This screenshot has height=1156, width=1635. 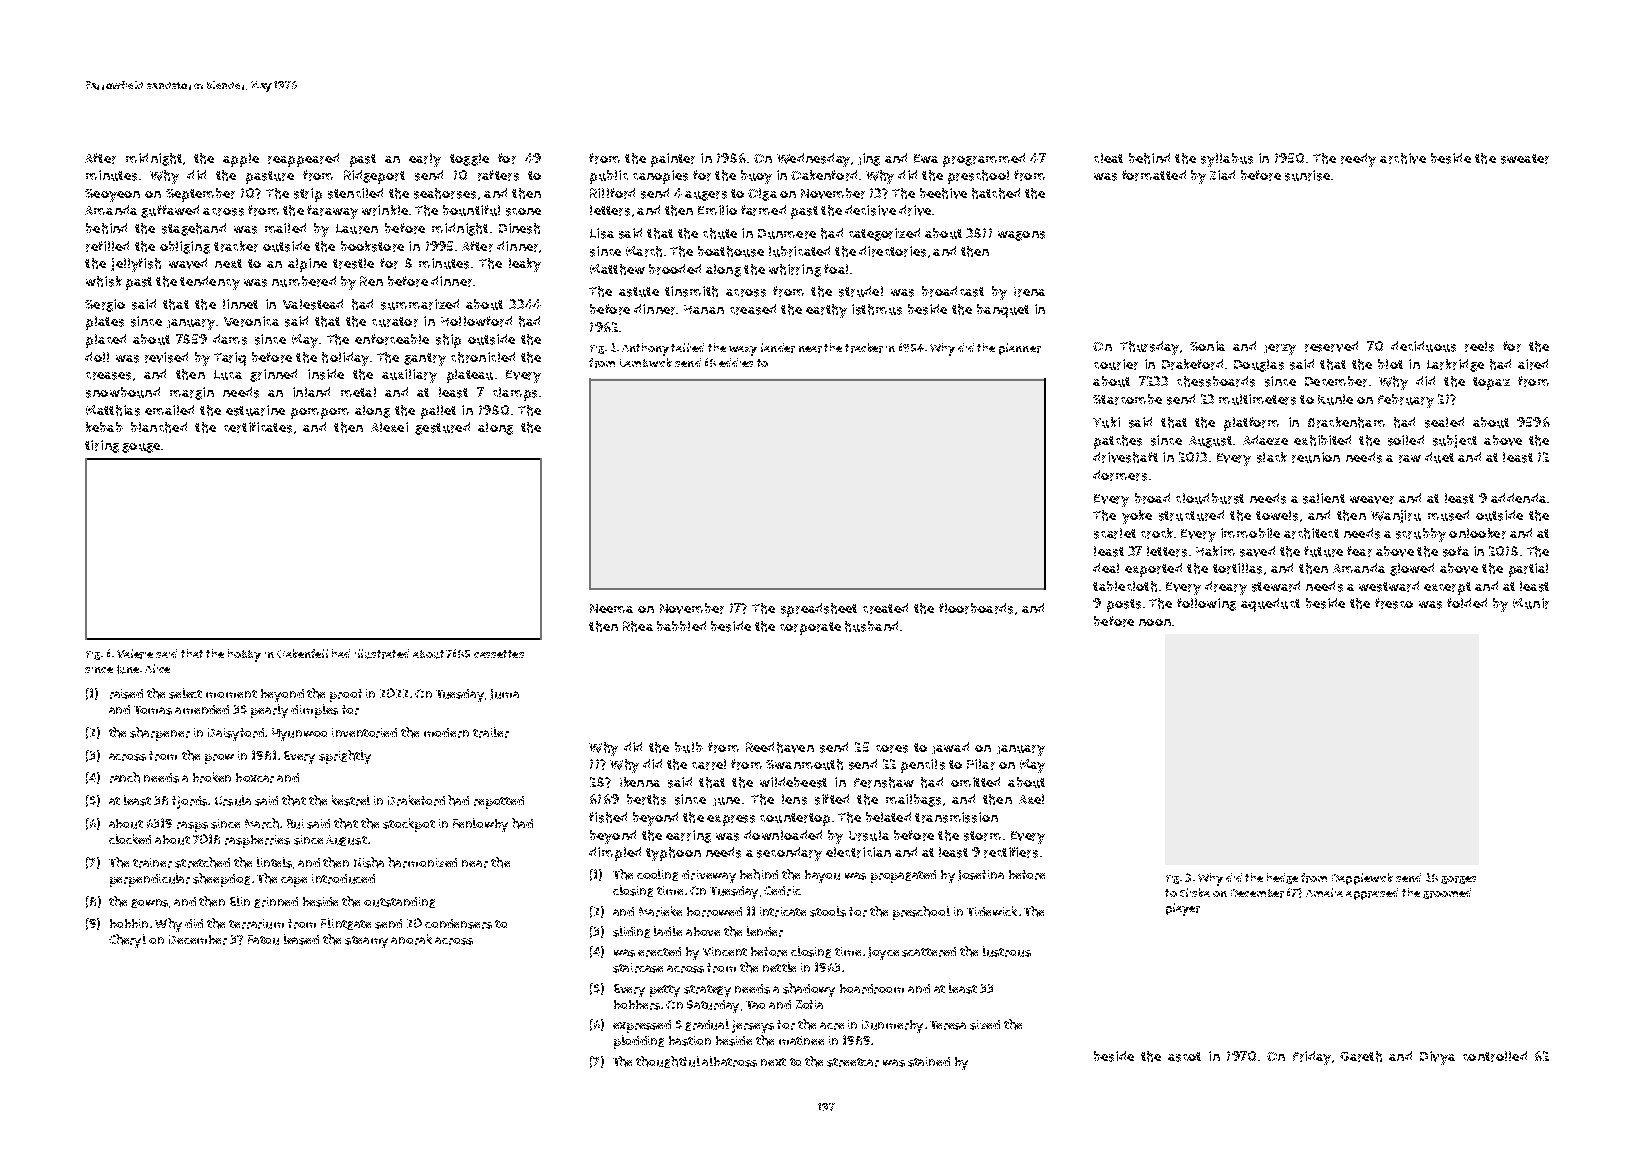 What do you see at coordinates (646, 362) in the screenshot?
I see `Lambwick` at bounding box center [646, 362].
